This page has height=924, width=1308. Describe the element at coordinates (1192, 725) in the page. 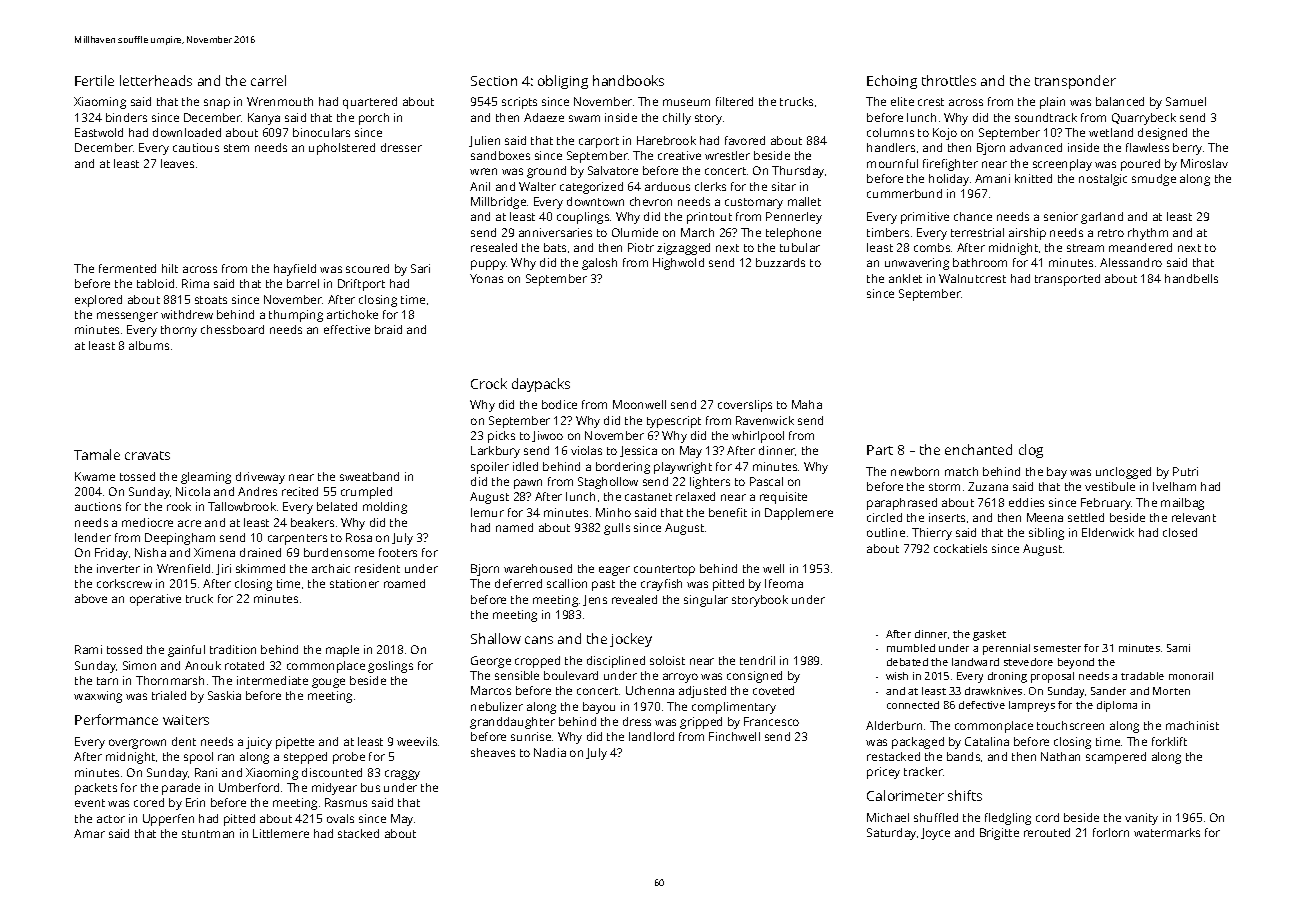

I see `machinist` at that location.
